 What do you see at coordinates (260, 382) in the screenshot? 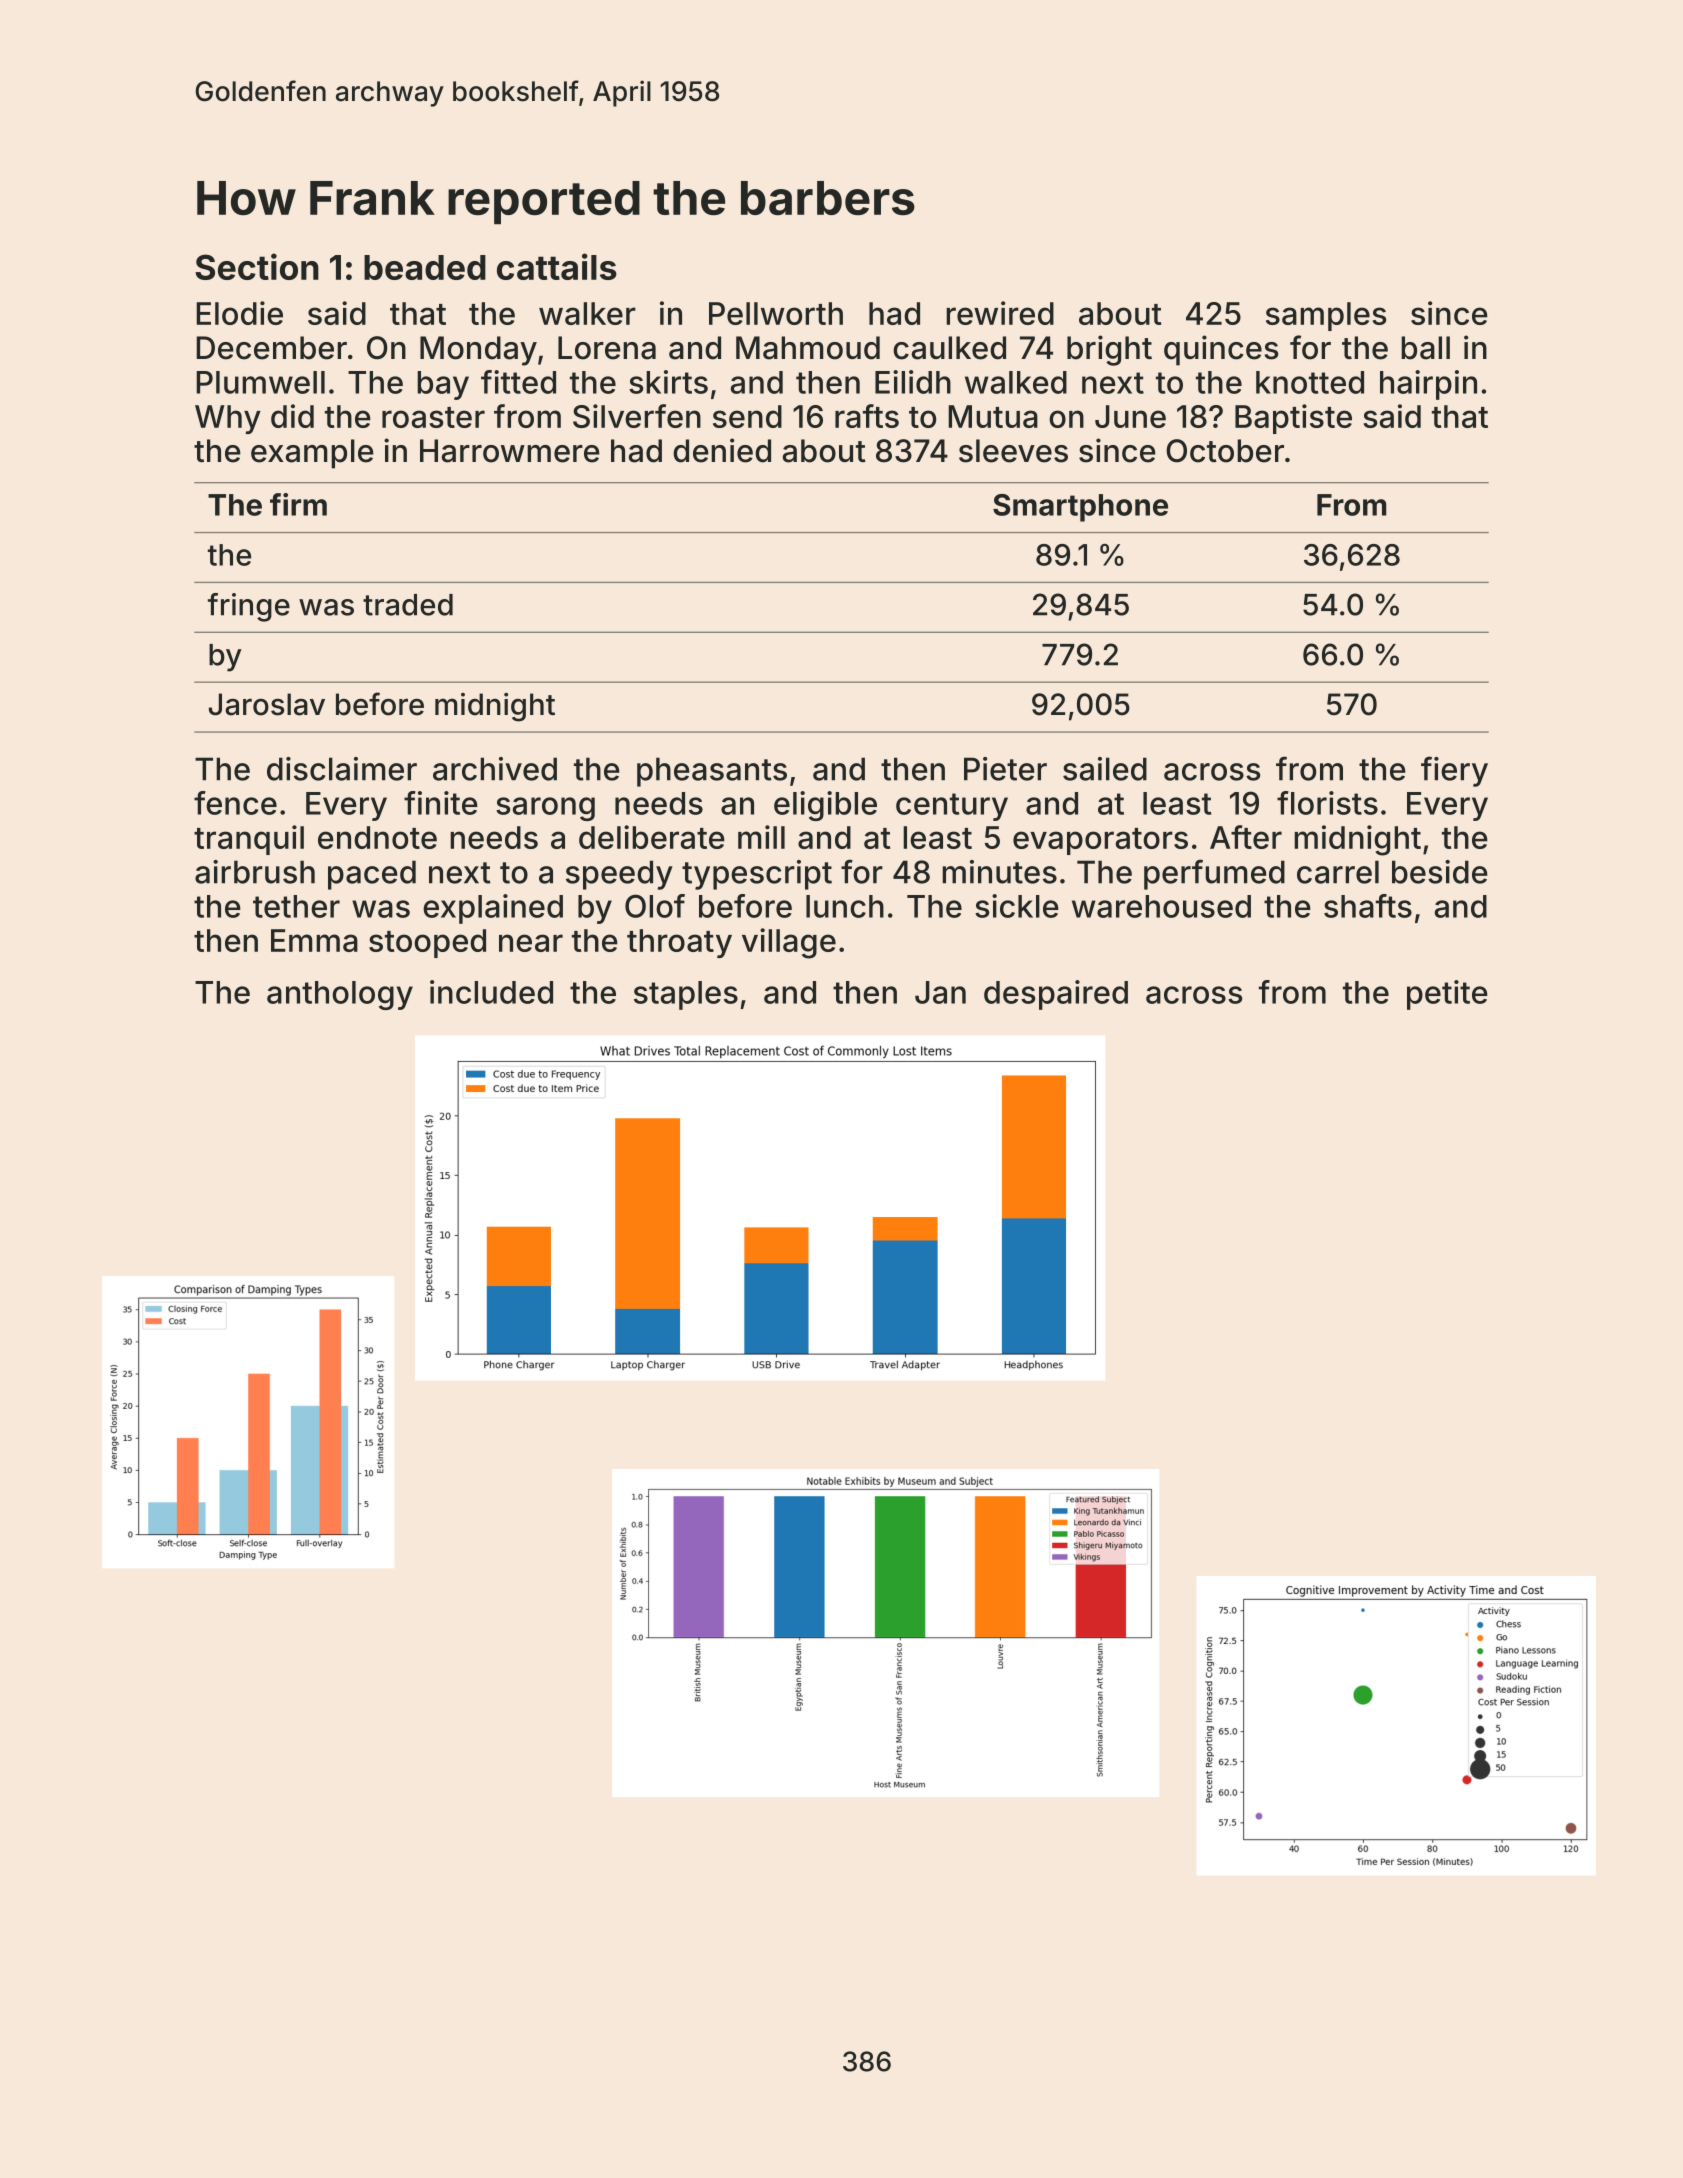
I see `Plumwell` at bounding box center [260, 382].
